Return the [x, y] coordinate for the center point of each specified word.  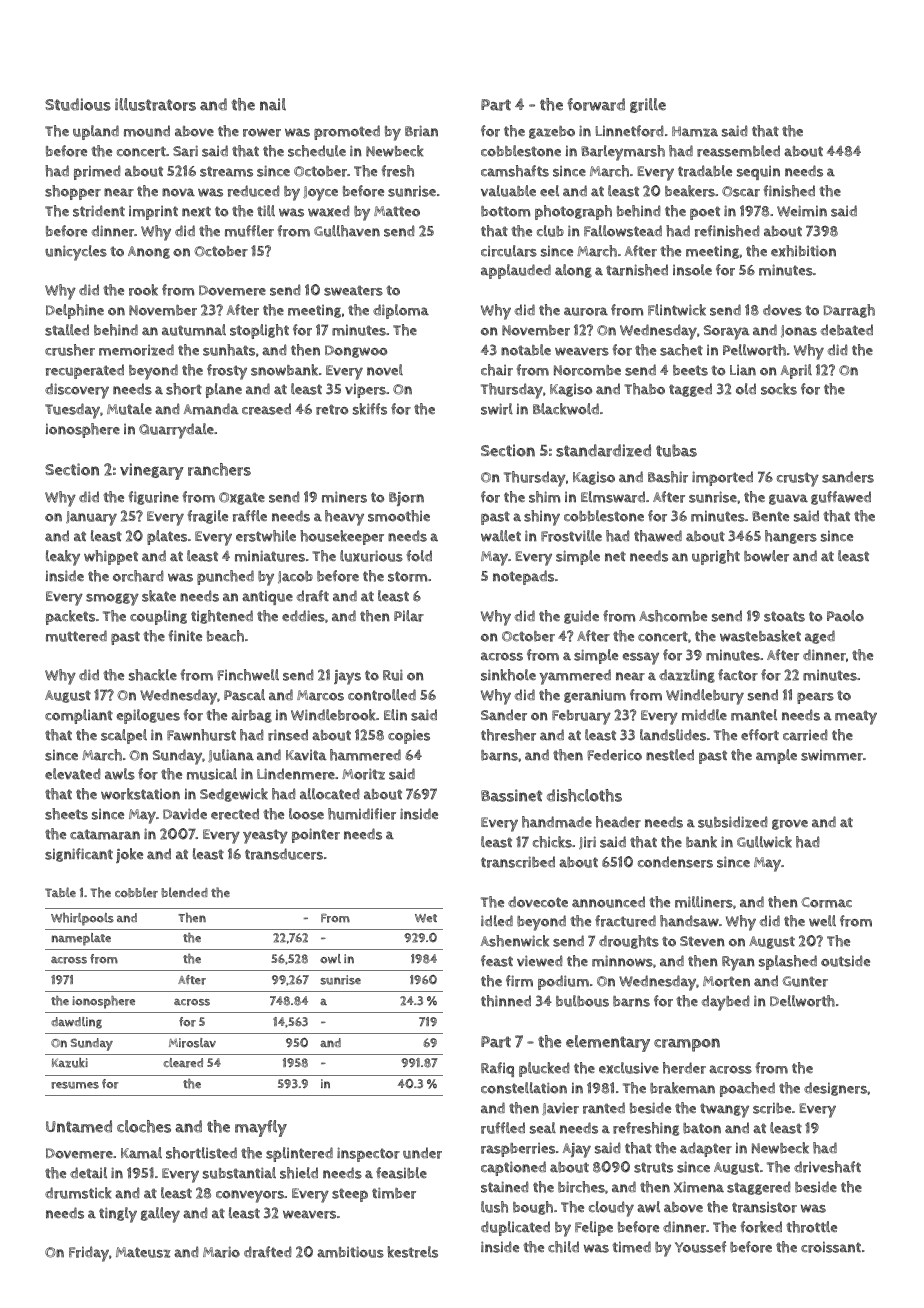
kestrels [413, 1252]
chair [497, 370]
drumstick [78, 1193]
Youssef [700, 1247]
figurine [153, 498]
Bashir [668, 477]
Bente [770, 516]
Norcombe [587, 370]
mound [147, 131]
